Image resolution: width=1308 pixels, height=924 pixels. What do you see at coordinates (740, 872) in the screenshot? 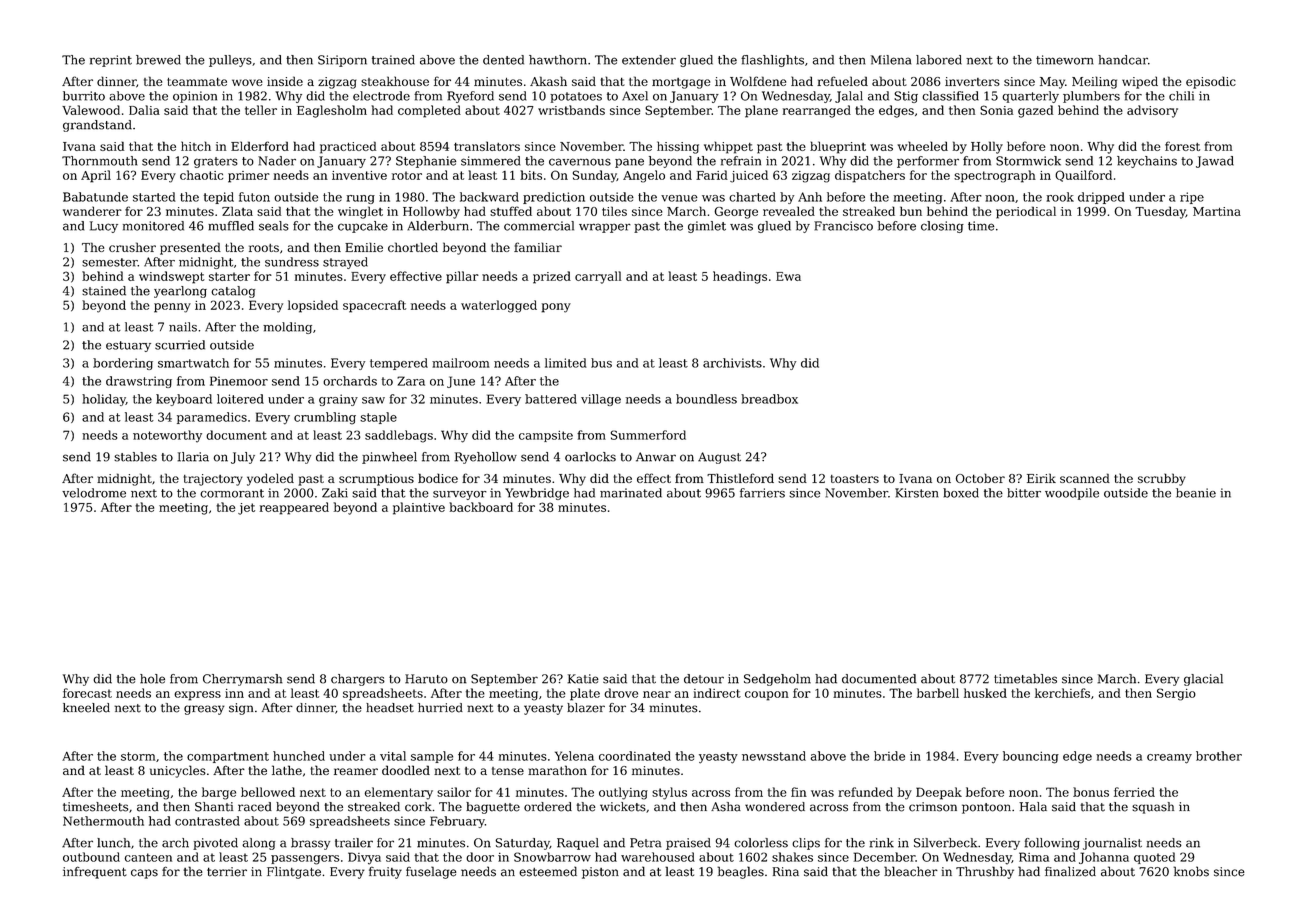
I see `beagles` at bounding box center [740, 872].
